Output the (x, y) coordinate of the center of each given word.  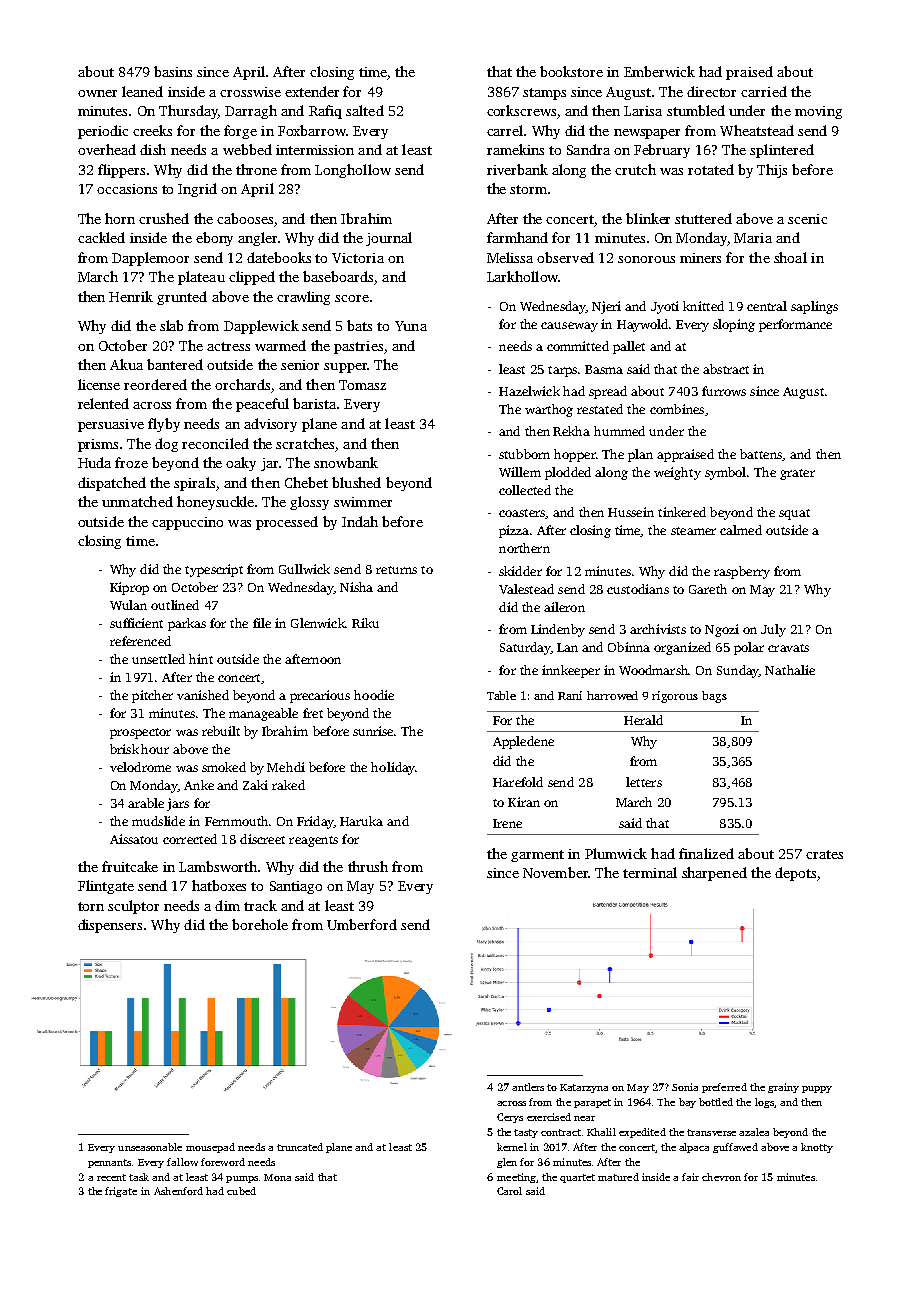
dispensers (110, 926)
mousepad (210, 1148)
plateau (201, 278)
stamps (544, 94)
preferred (724, 1088)
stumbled (696, 110)
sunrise (374, 731)
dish (153, 149)
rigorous (675, 697)
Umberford (362, 924)
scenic (807, 219)
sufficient (136, 623)
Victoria (358, 258)
